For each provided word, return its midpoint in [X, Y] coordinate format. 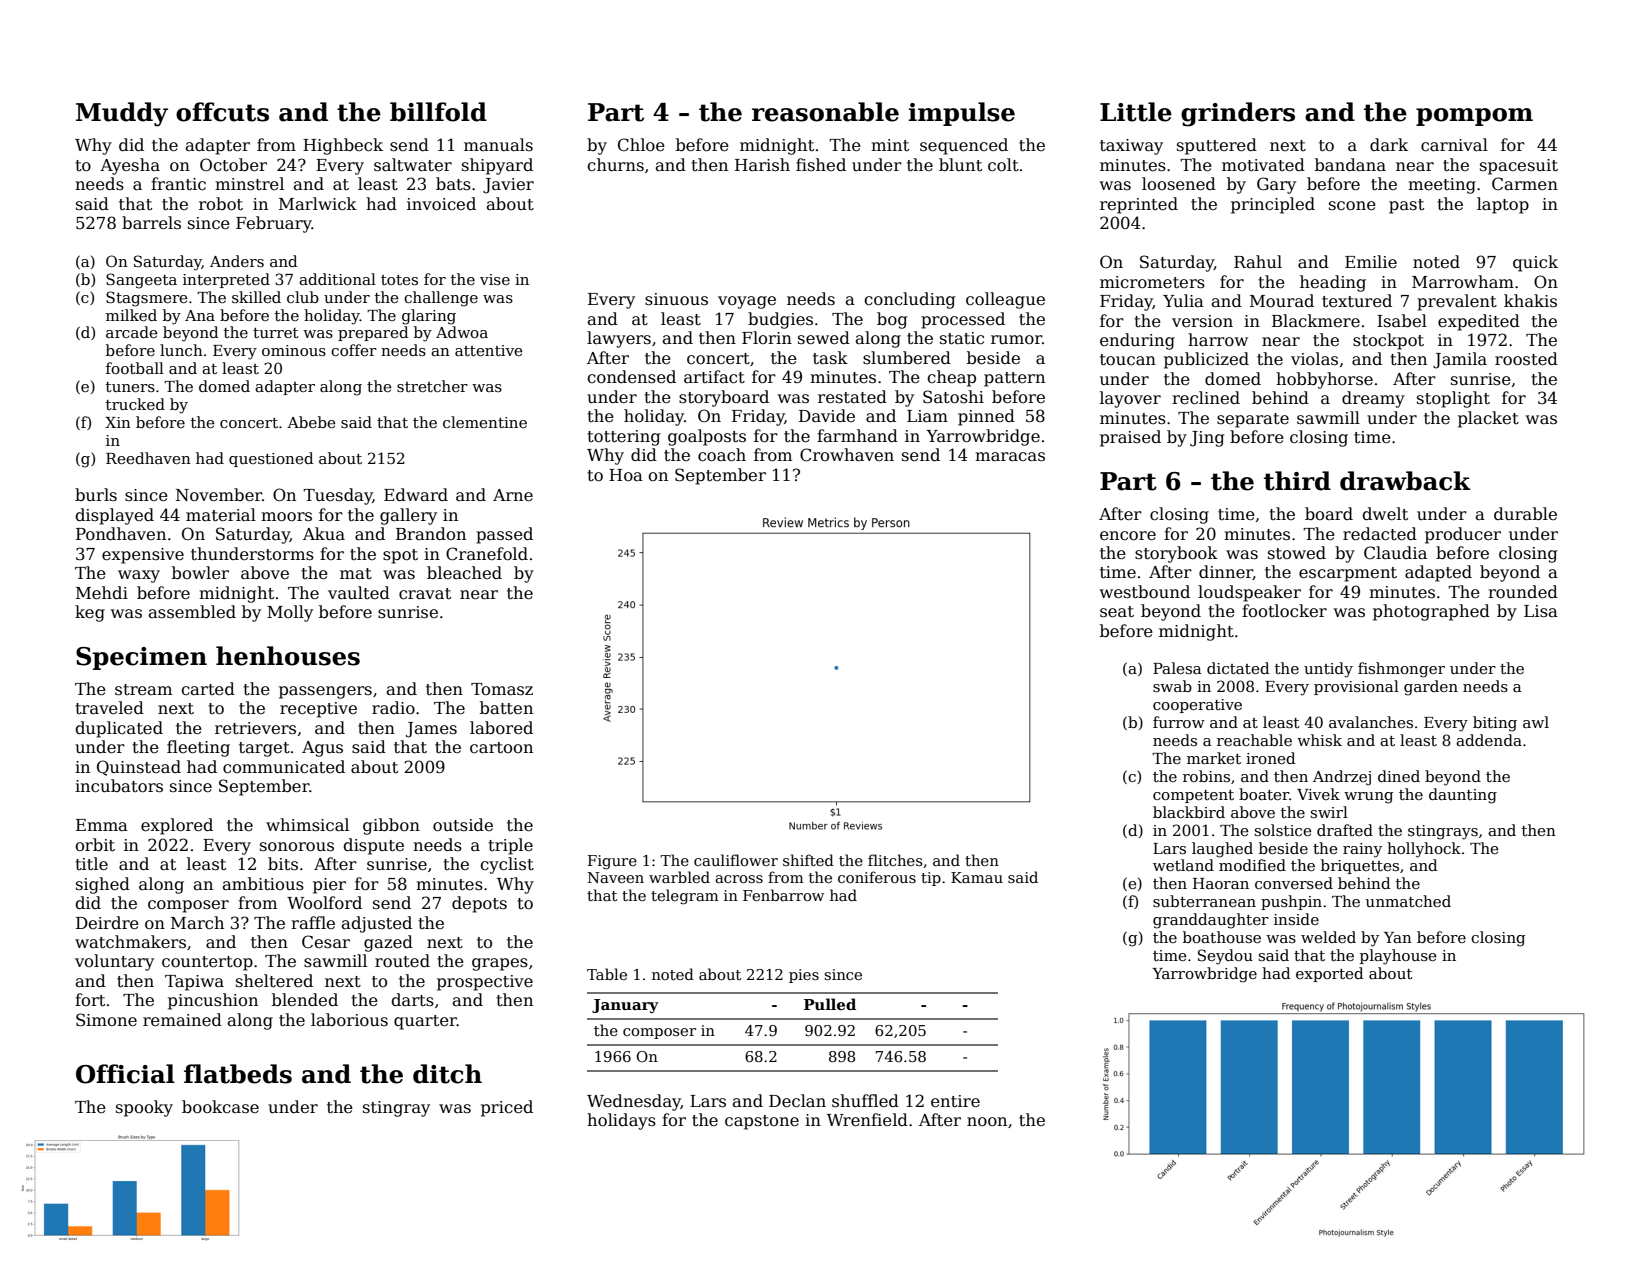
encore [1128, 536]
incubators [119, 786]
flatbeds [238, 1074]
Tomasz [502, 689]
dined [1399, 776]
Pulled [830, 1004]
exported [1329, 974]
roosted [1526, 359]
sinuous [676, 299]
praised [1130, 438]
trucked [135, 404]
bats [453, 183]
